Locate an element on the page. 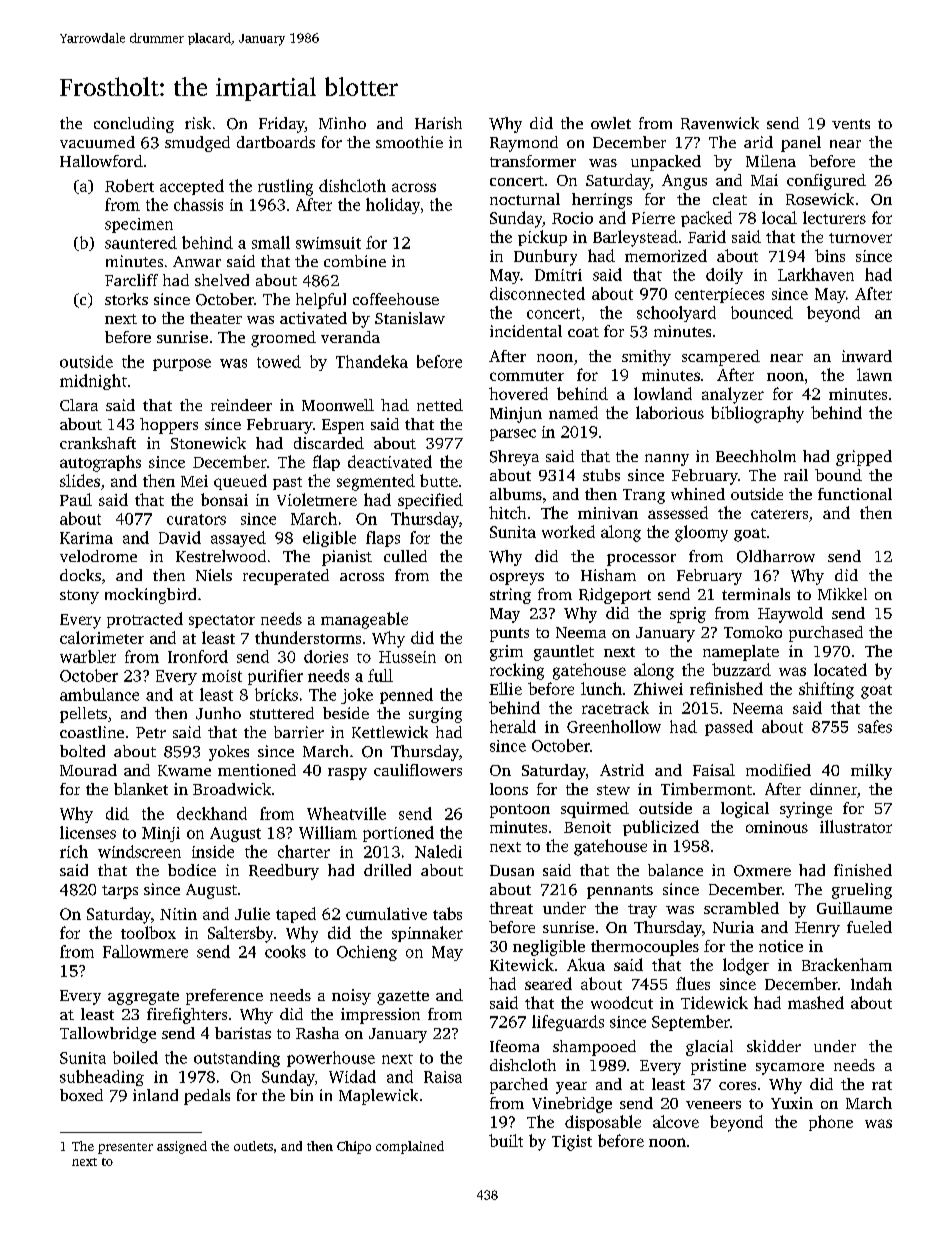  Harish is located at coordinates (438, 123).
